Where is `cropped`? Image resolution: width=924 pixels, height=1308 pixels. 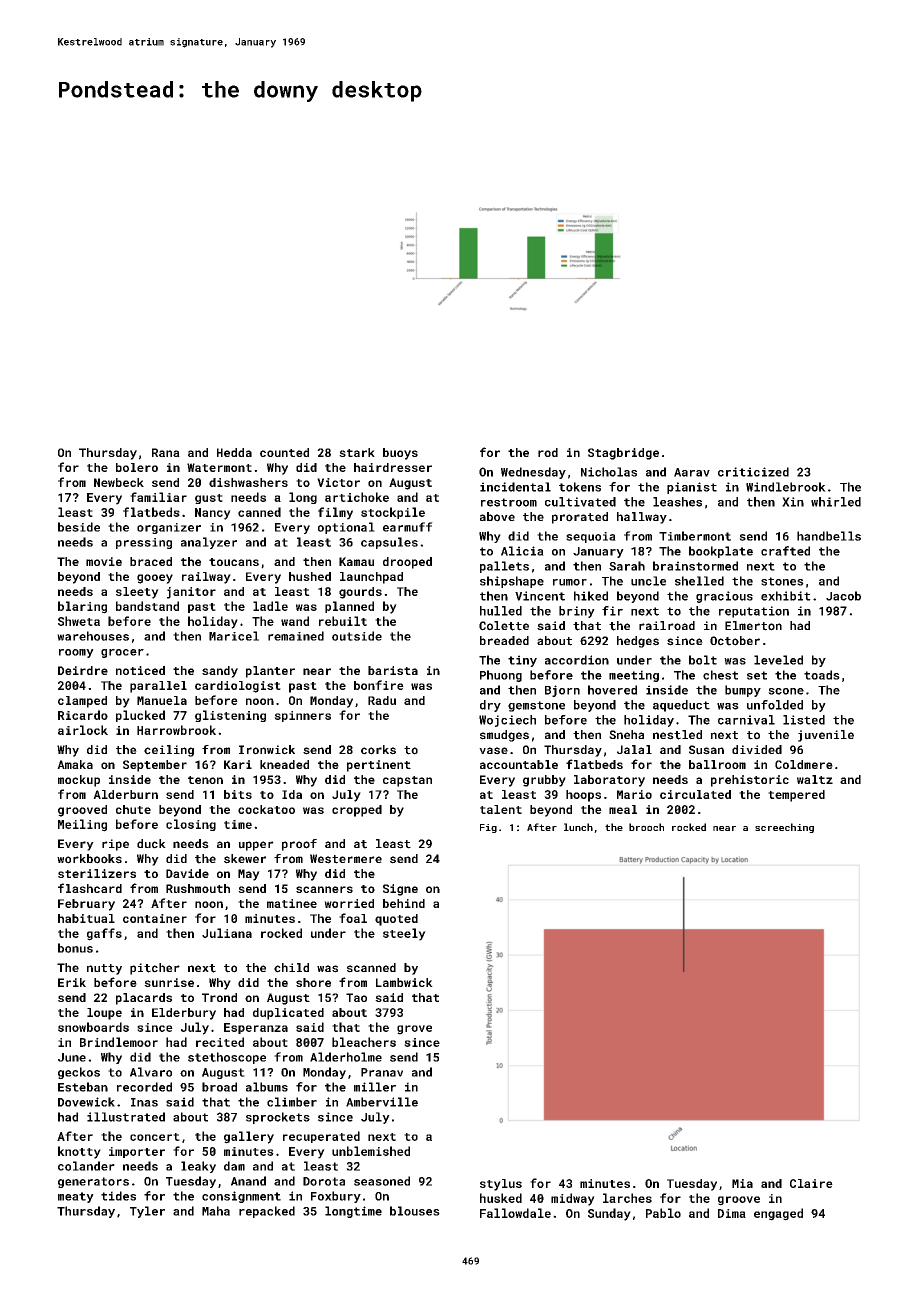
cropped is located at coordinates (357, 811).
